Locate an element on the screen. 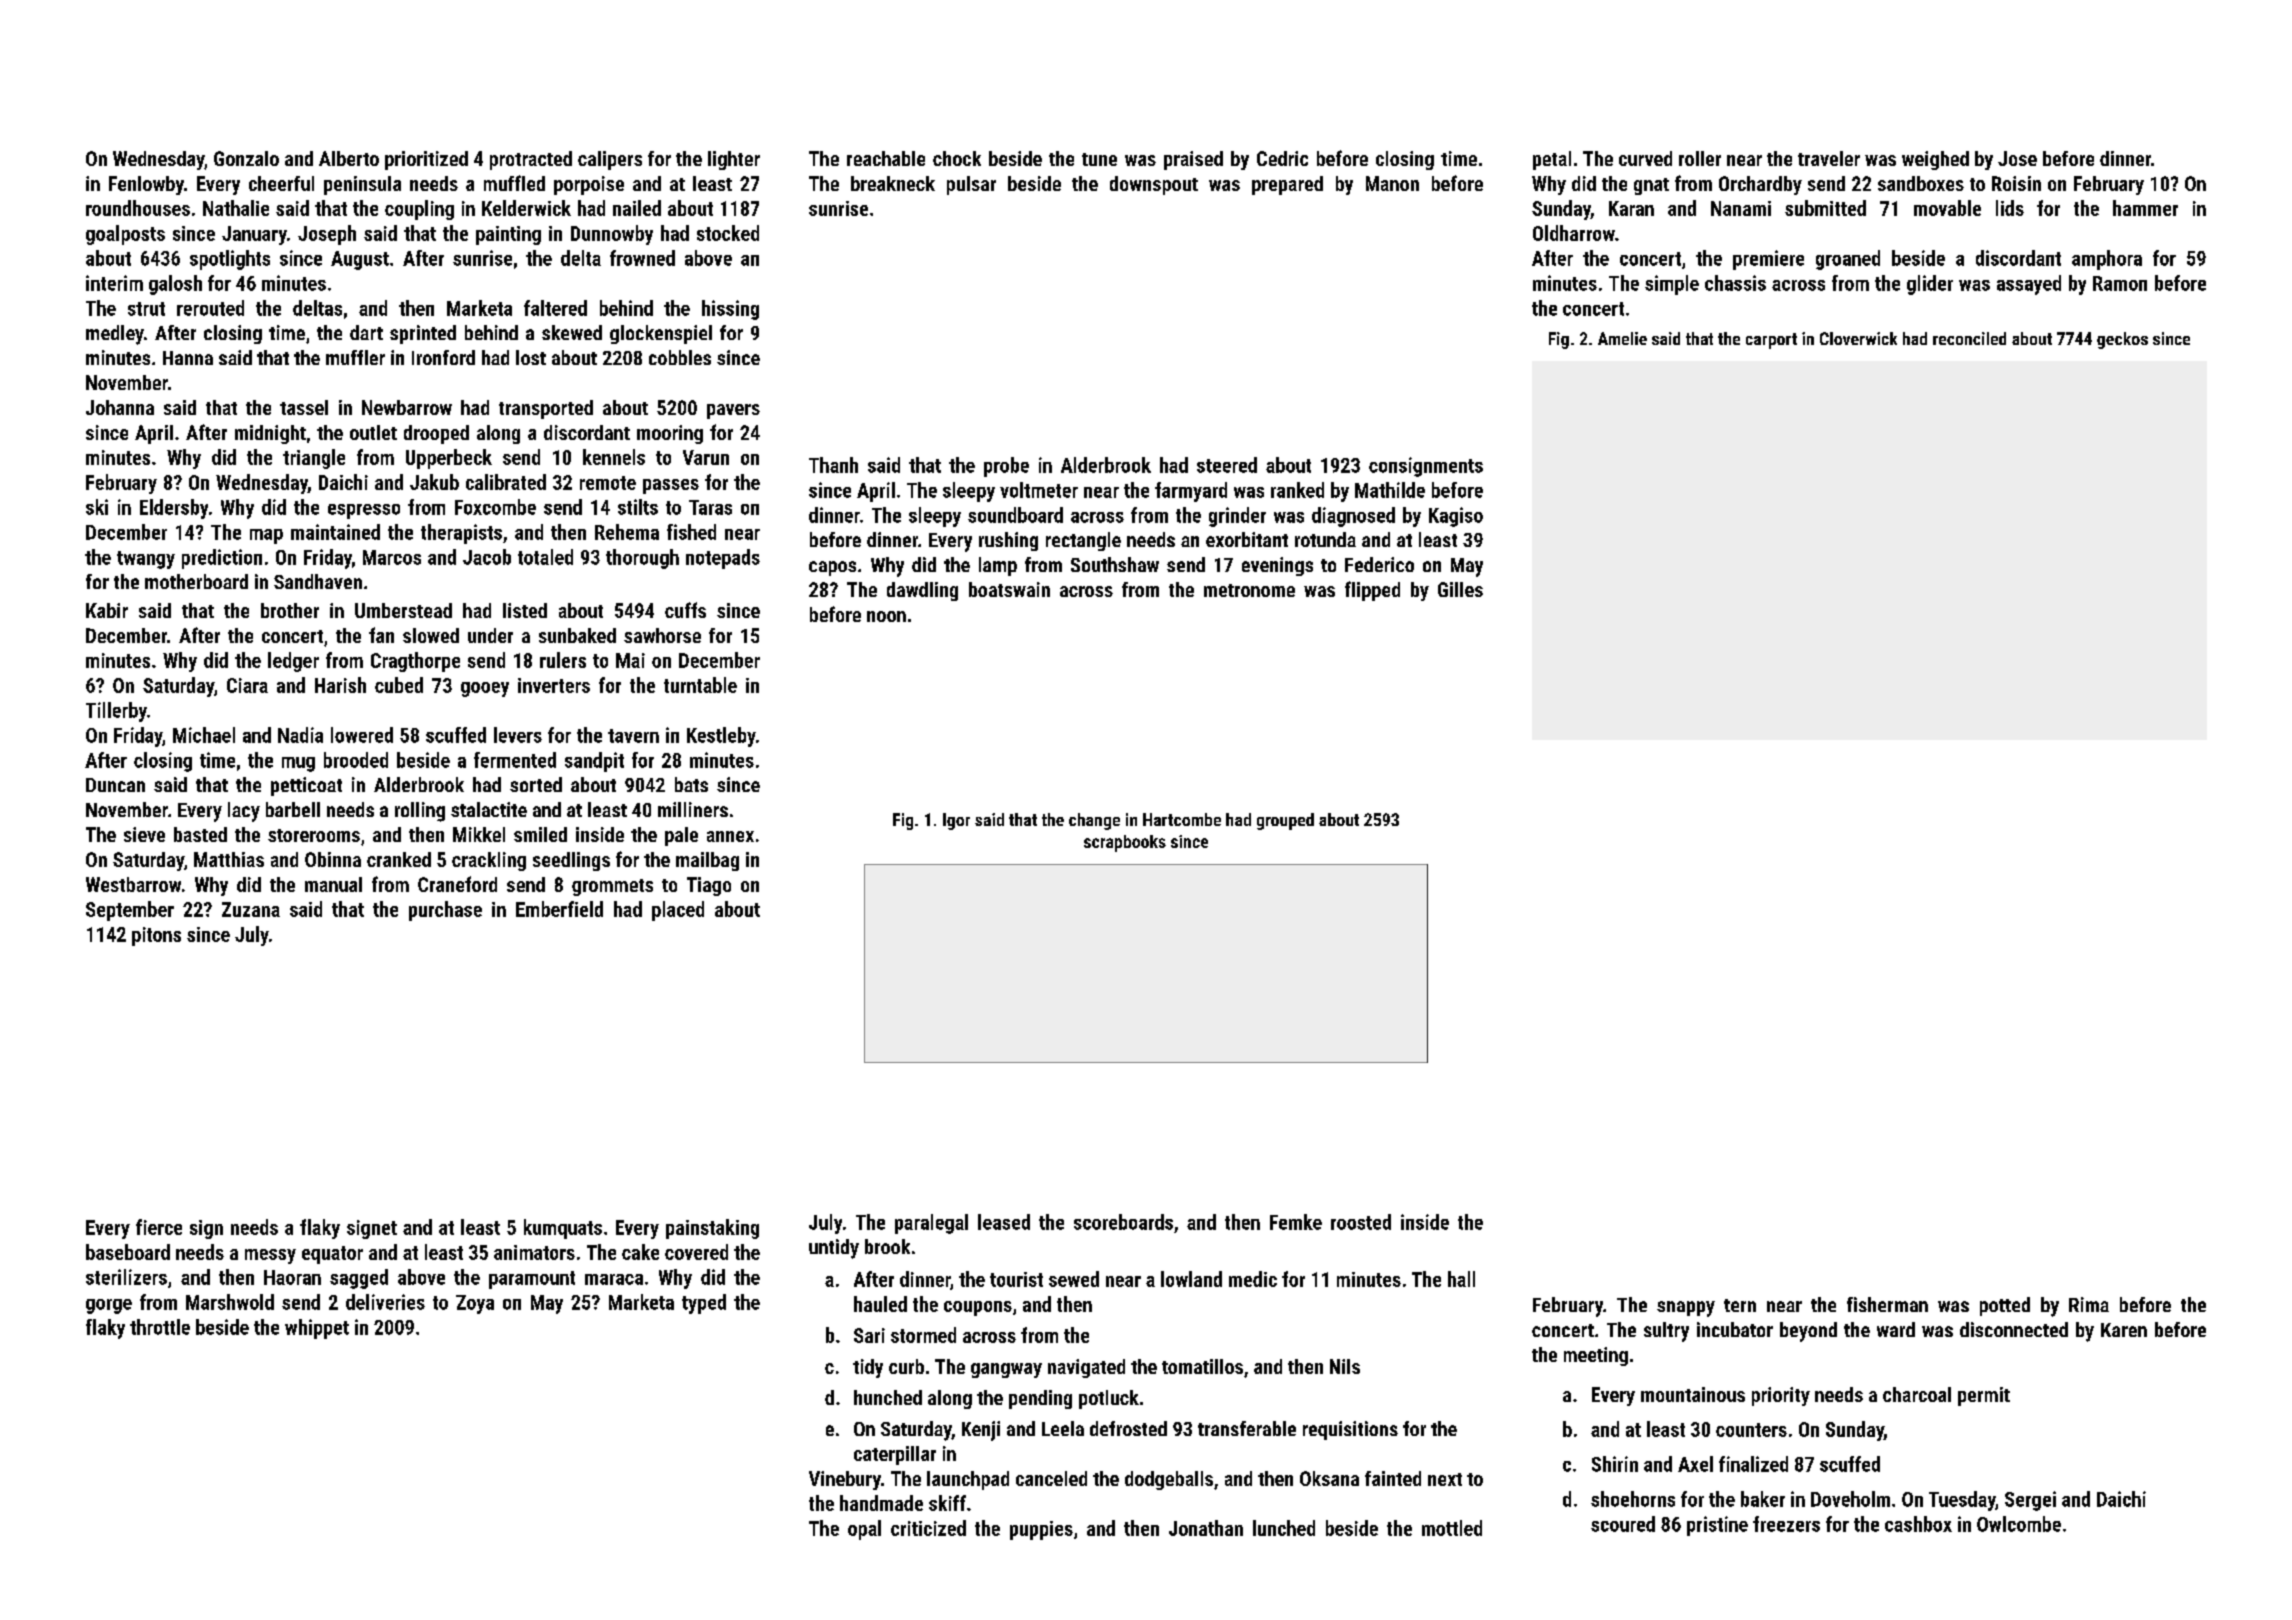 Image resolution: width=2292 pixels, height=1620 pixels. Rima is located at coordinates (2089, 1304).
